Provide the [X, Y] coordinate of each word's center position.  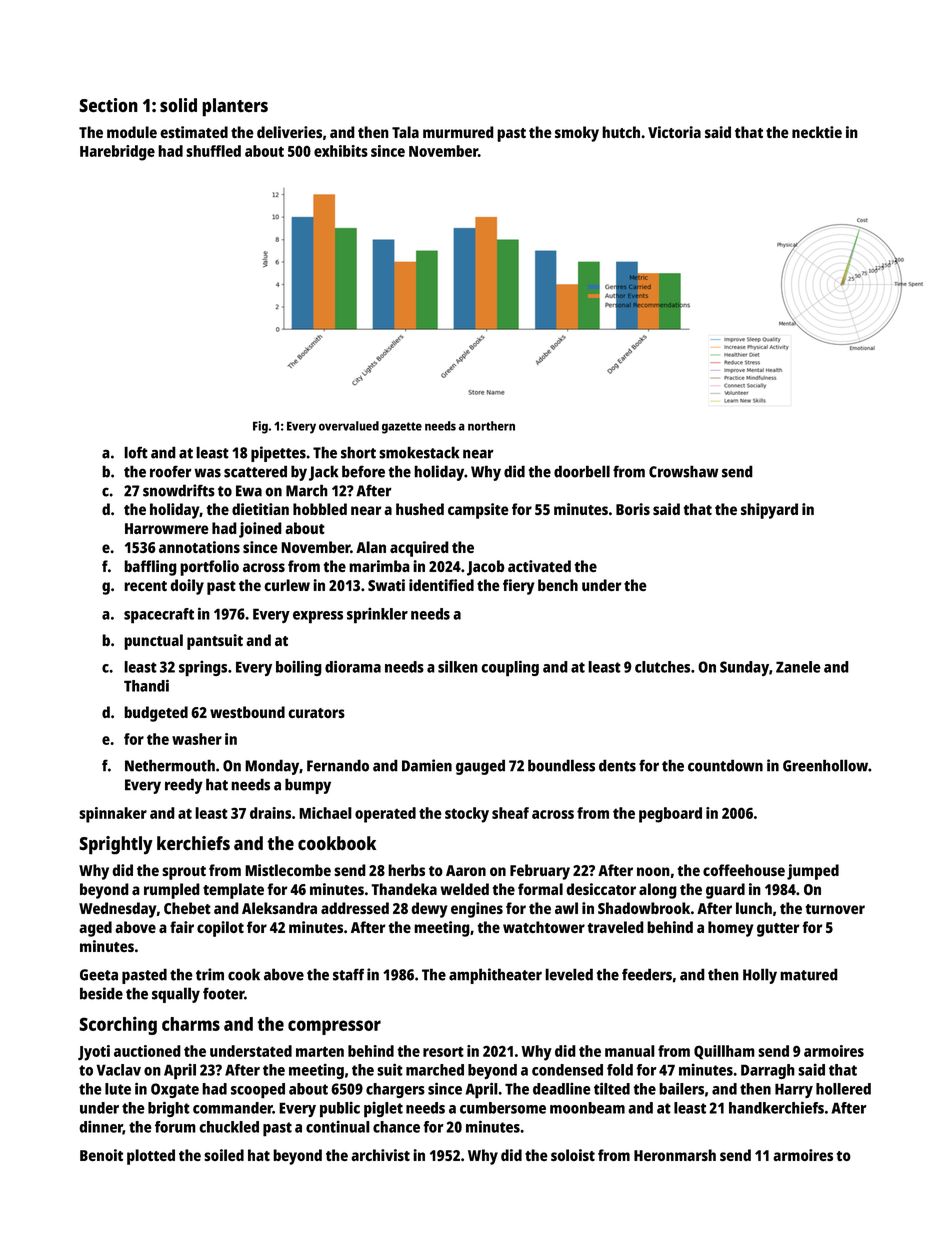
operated [385, 815]
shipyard [769, 511]
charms [191, 1024]
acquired [419, 549]
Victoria [674, 132]
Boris [633, 509]
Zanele [798, 667]
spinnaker [113, 815]
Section [108, 105]
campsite [478, 511]
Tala [405, 132]
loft [136, 452]
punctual [153, 642]
